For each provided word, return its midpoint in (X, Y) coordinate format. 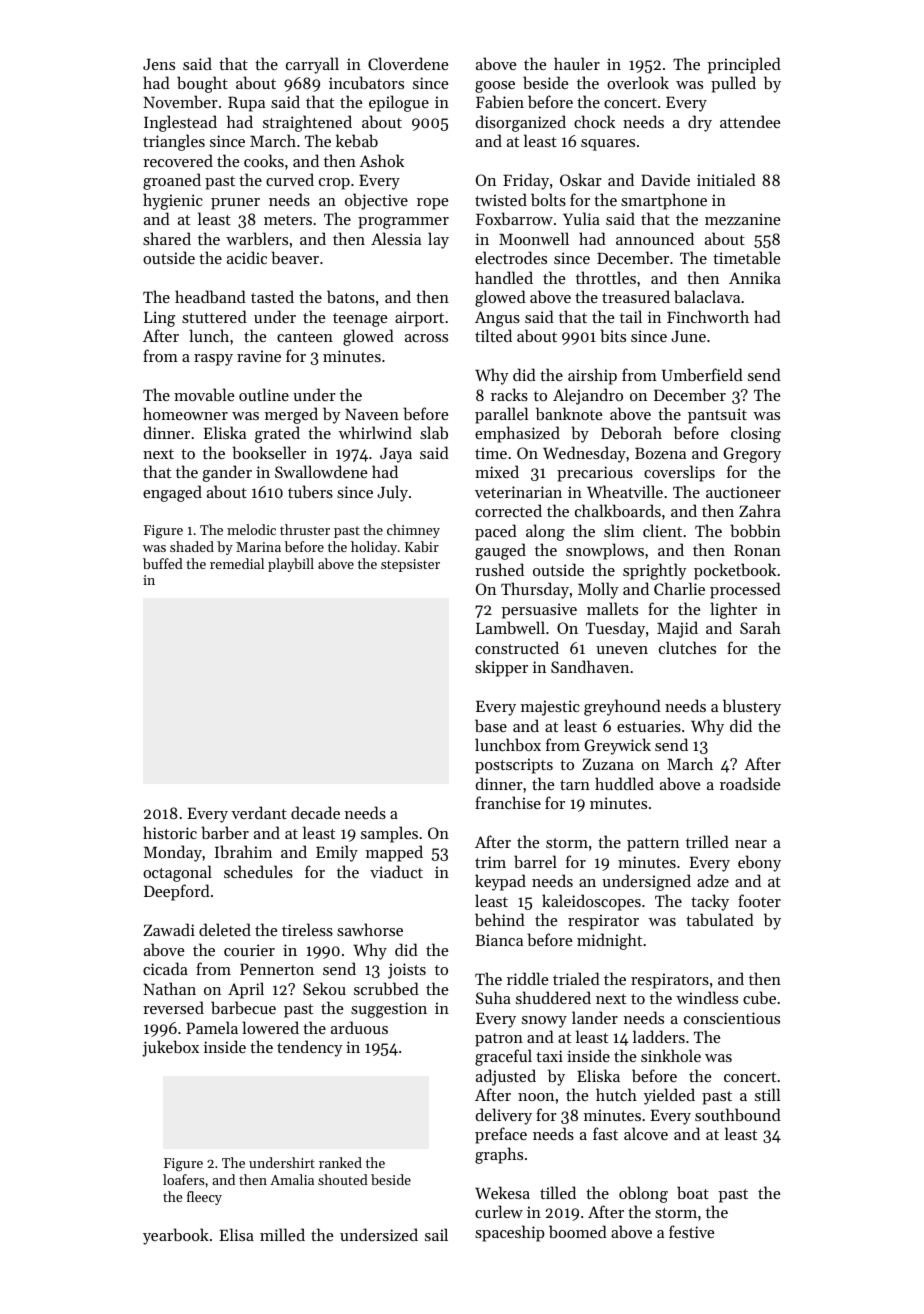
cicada (165, 968)
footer (759, 900)
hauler (577, 63)
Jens (159, 64)
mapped (394, 853)
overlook (638, 82)
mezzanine (743, 219)
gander (227, 473)
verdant (259, 812)
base (491, 725)
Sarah (760, 627)
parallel (501, 415)
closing (756, 434)
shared (167, 238)
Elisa (237, 1234)
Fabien (500, 101)
